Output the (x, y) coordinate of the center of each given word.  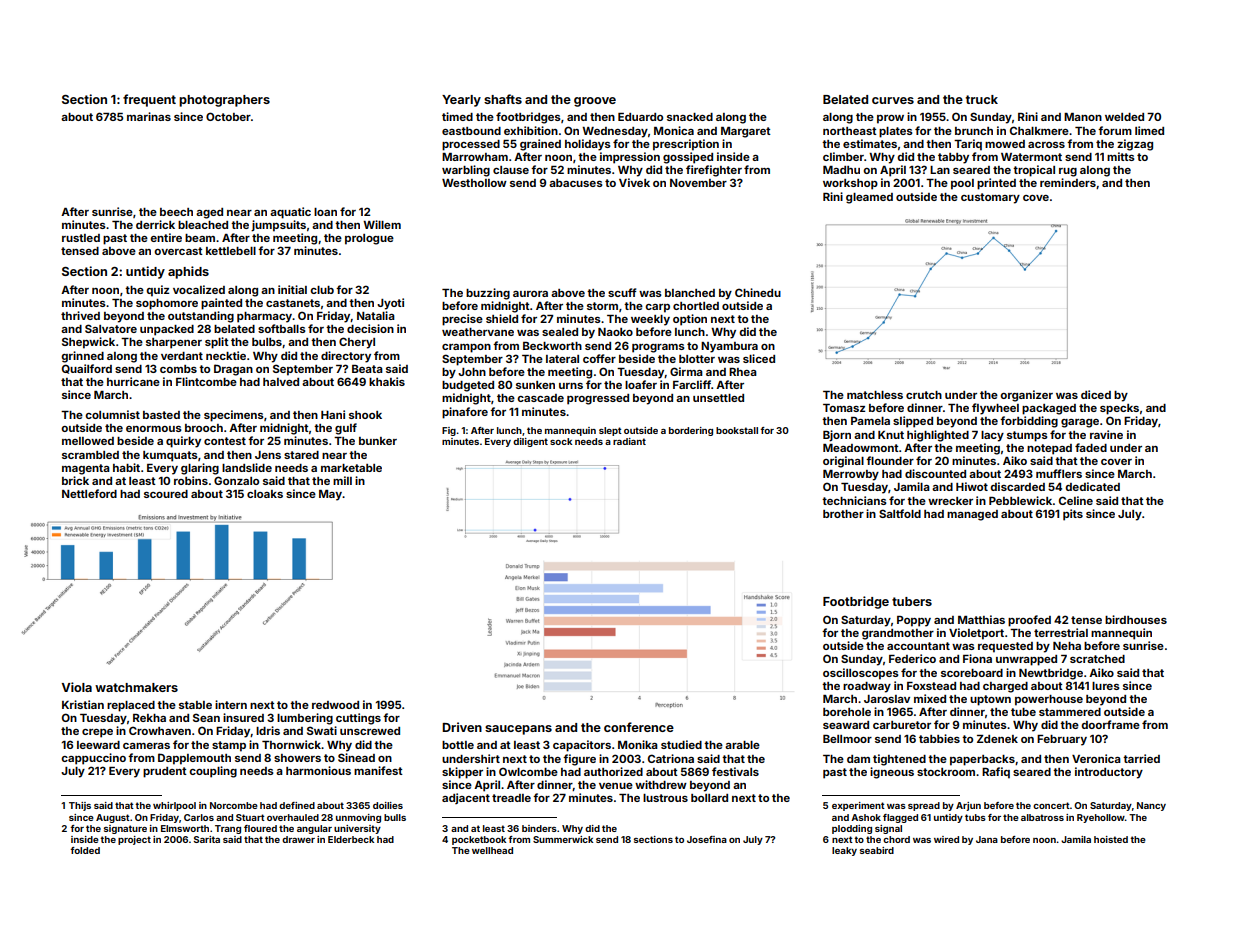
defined (297, 805)
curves (893, 100)
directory (346, 357)
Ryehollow (1101, 818)
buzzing (488, 294)
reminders (1068, 182)
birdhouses (1136, 619)
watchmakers (136, 687)
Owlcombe (528, 771)
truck (982, 99)
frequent (149, 100)
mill (342, 480)
